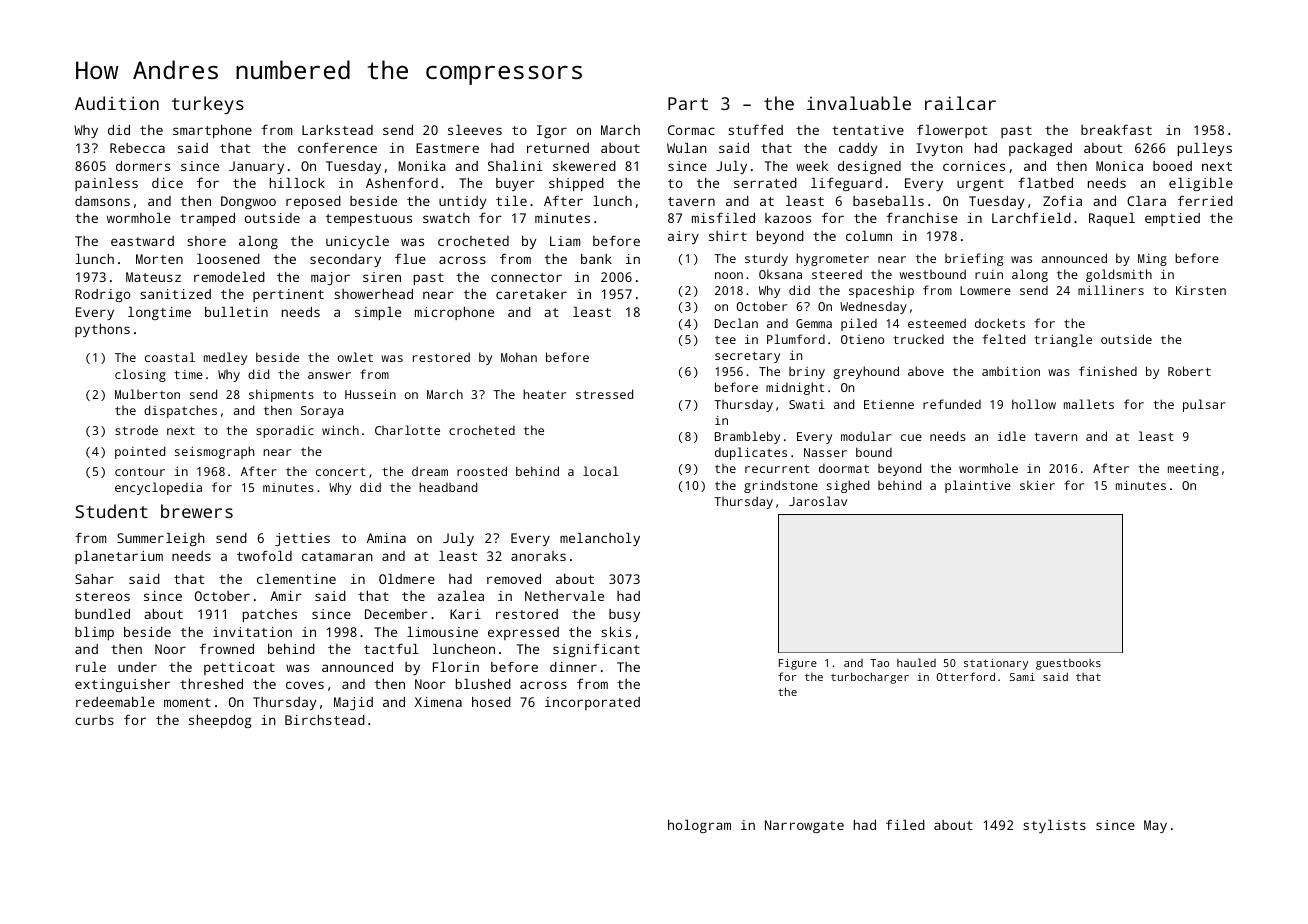 This image has height=924, width=1308. What do you see at coordinates (552, 131) in the image?
I see `Igor` at bounding box center [552, 131].
